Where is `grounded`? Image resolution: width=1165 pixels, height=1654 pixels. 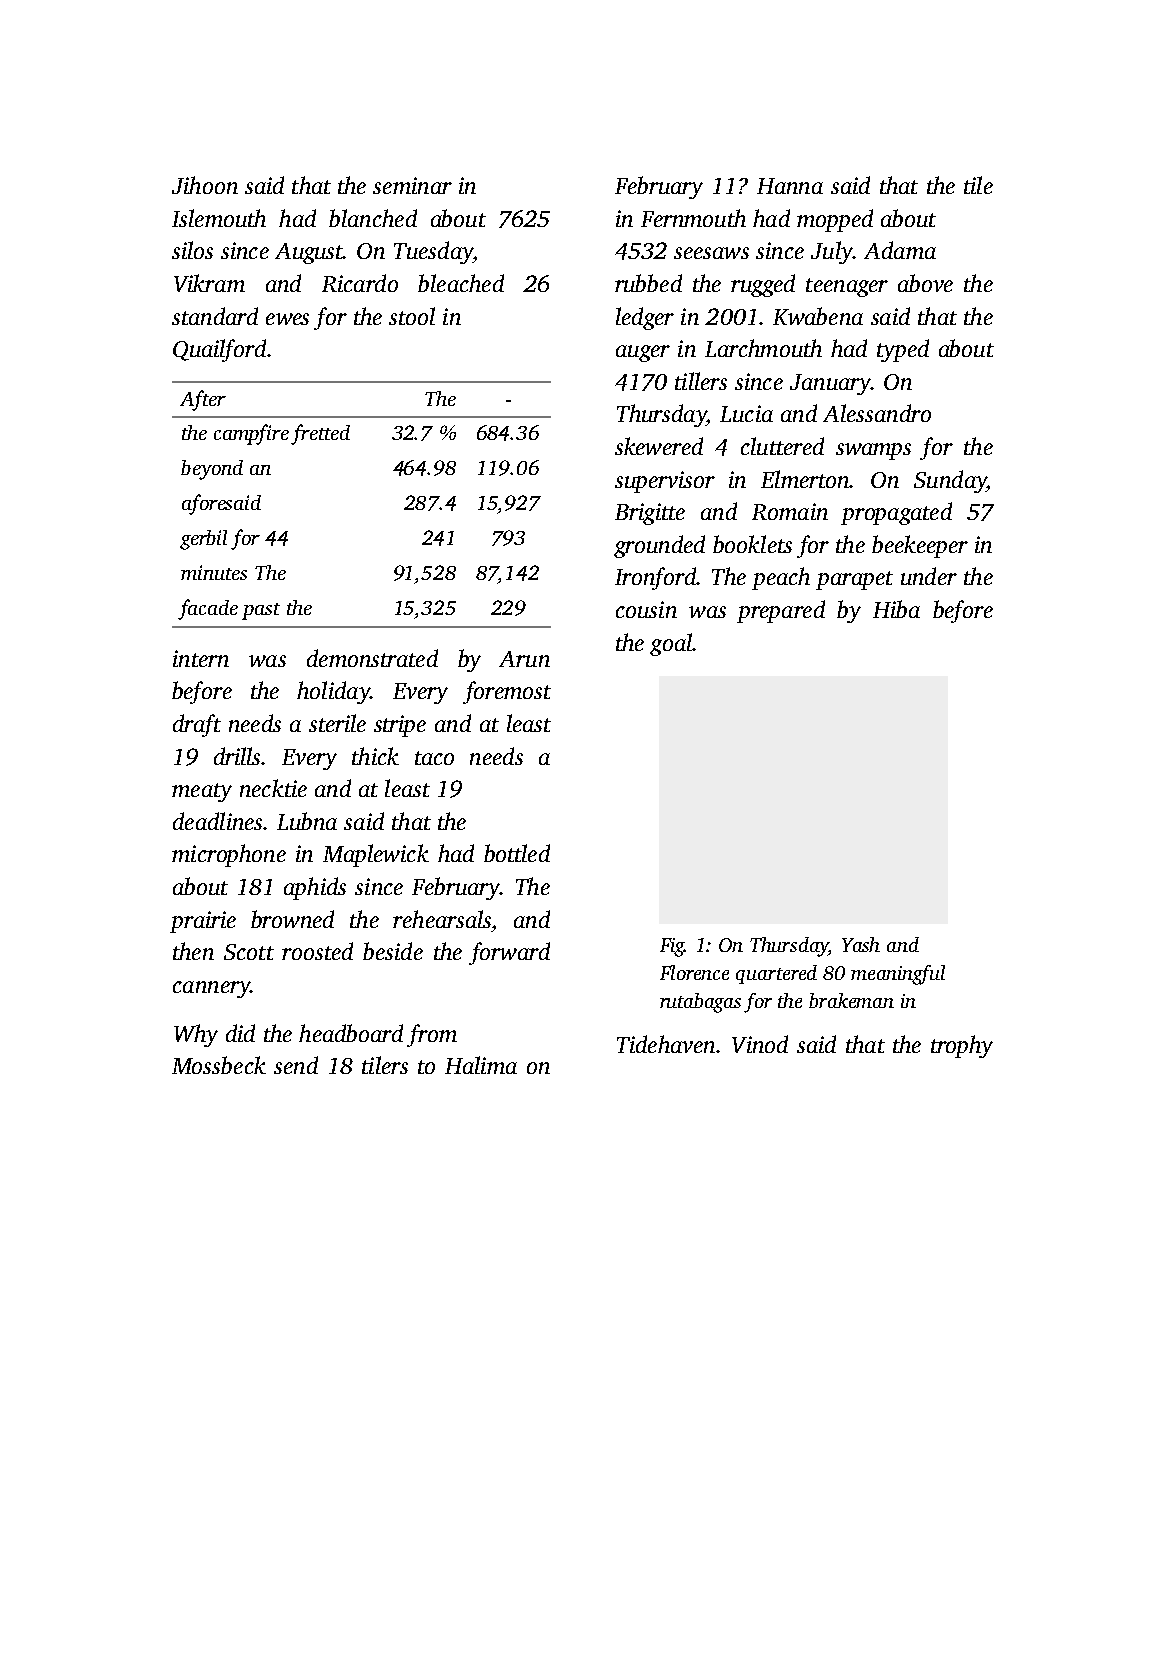 grounded is located at coordinates (659, 546).
